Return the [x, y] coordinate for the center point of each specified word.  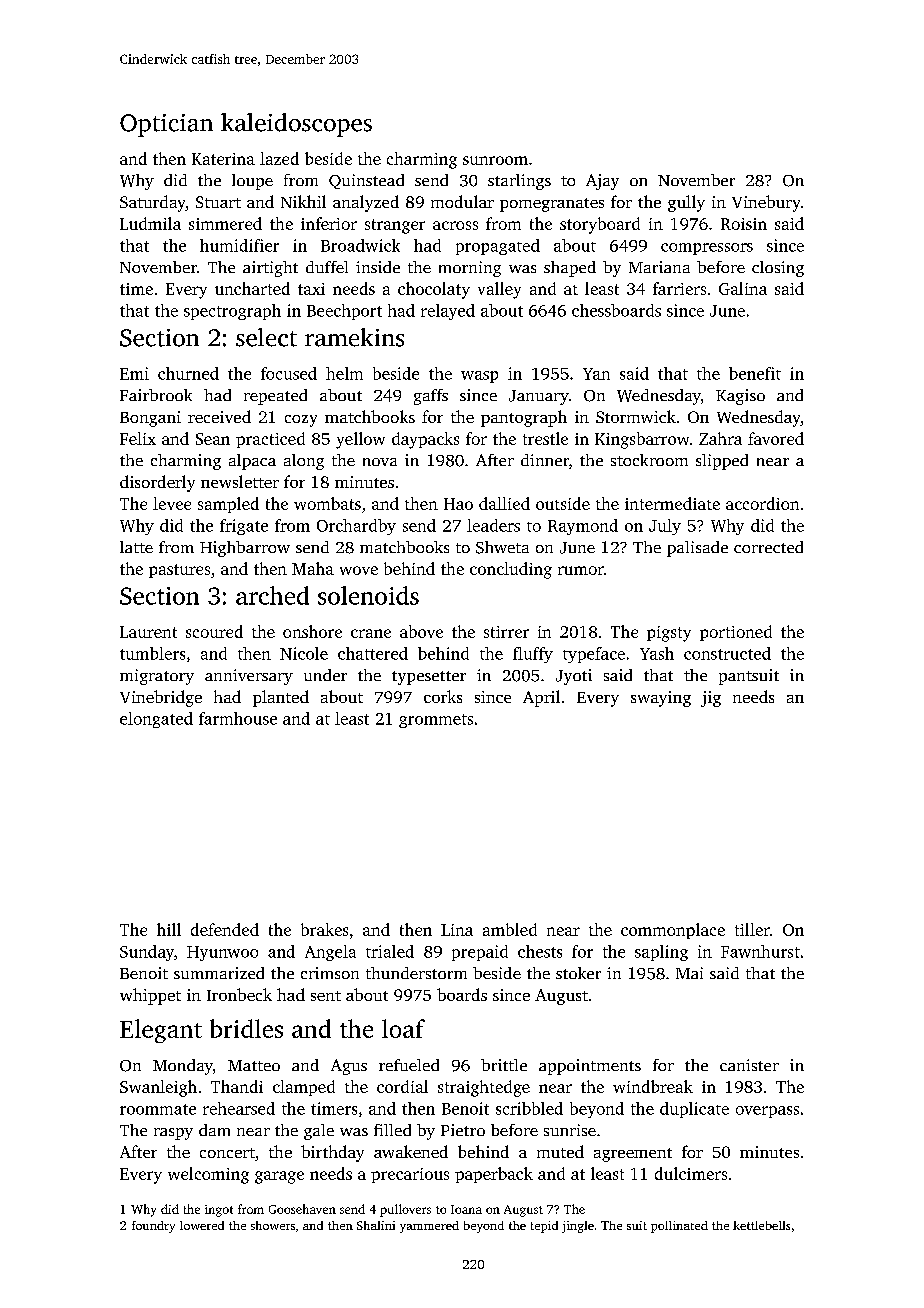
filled [392, 1130]
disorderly [157, 483]
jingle [578, 1227]
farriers [679, 288]
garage [279, 1177]
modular [462, 201]
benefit [755, 373]
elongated [156, 720]
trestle [545, 438]
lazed [279, 158]
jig [711, 699]
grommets [436, 721]
